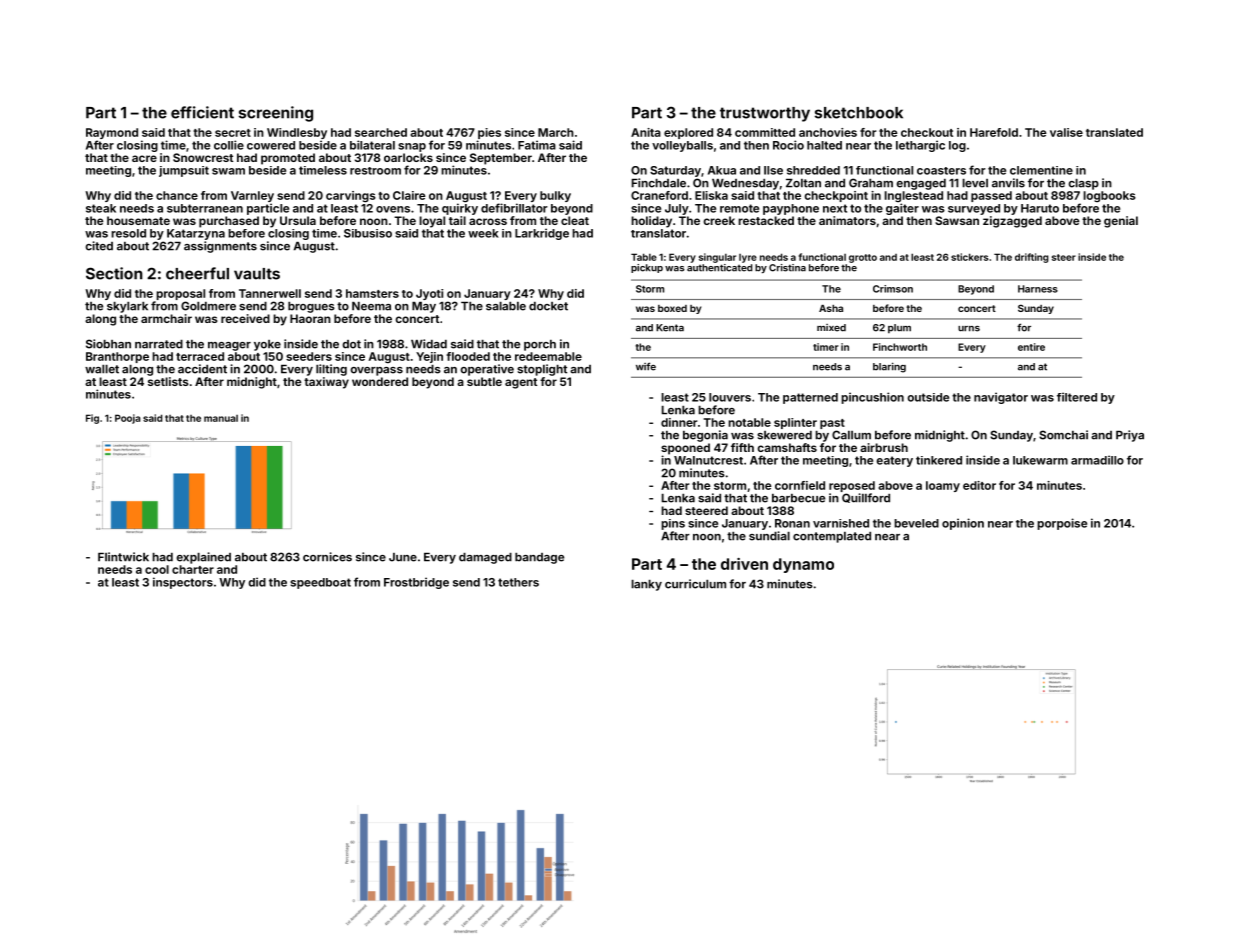  I want to click on porpoise, so click(1062, 524).
